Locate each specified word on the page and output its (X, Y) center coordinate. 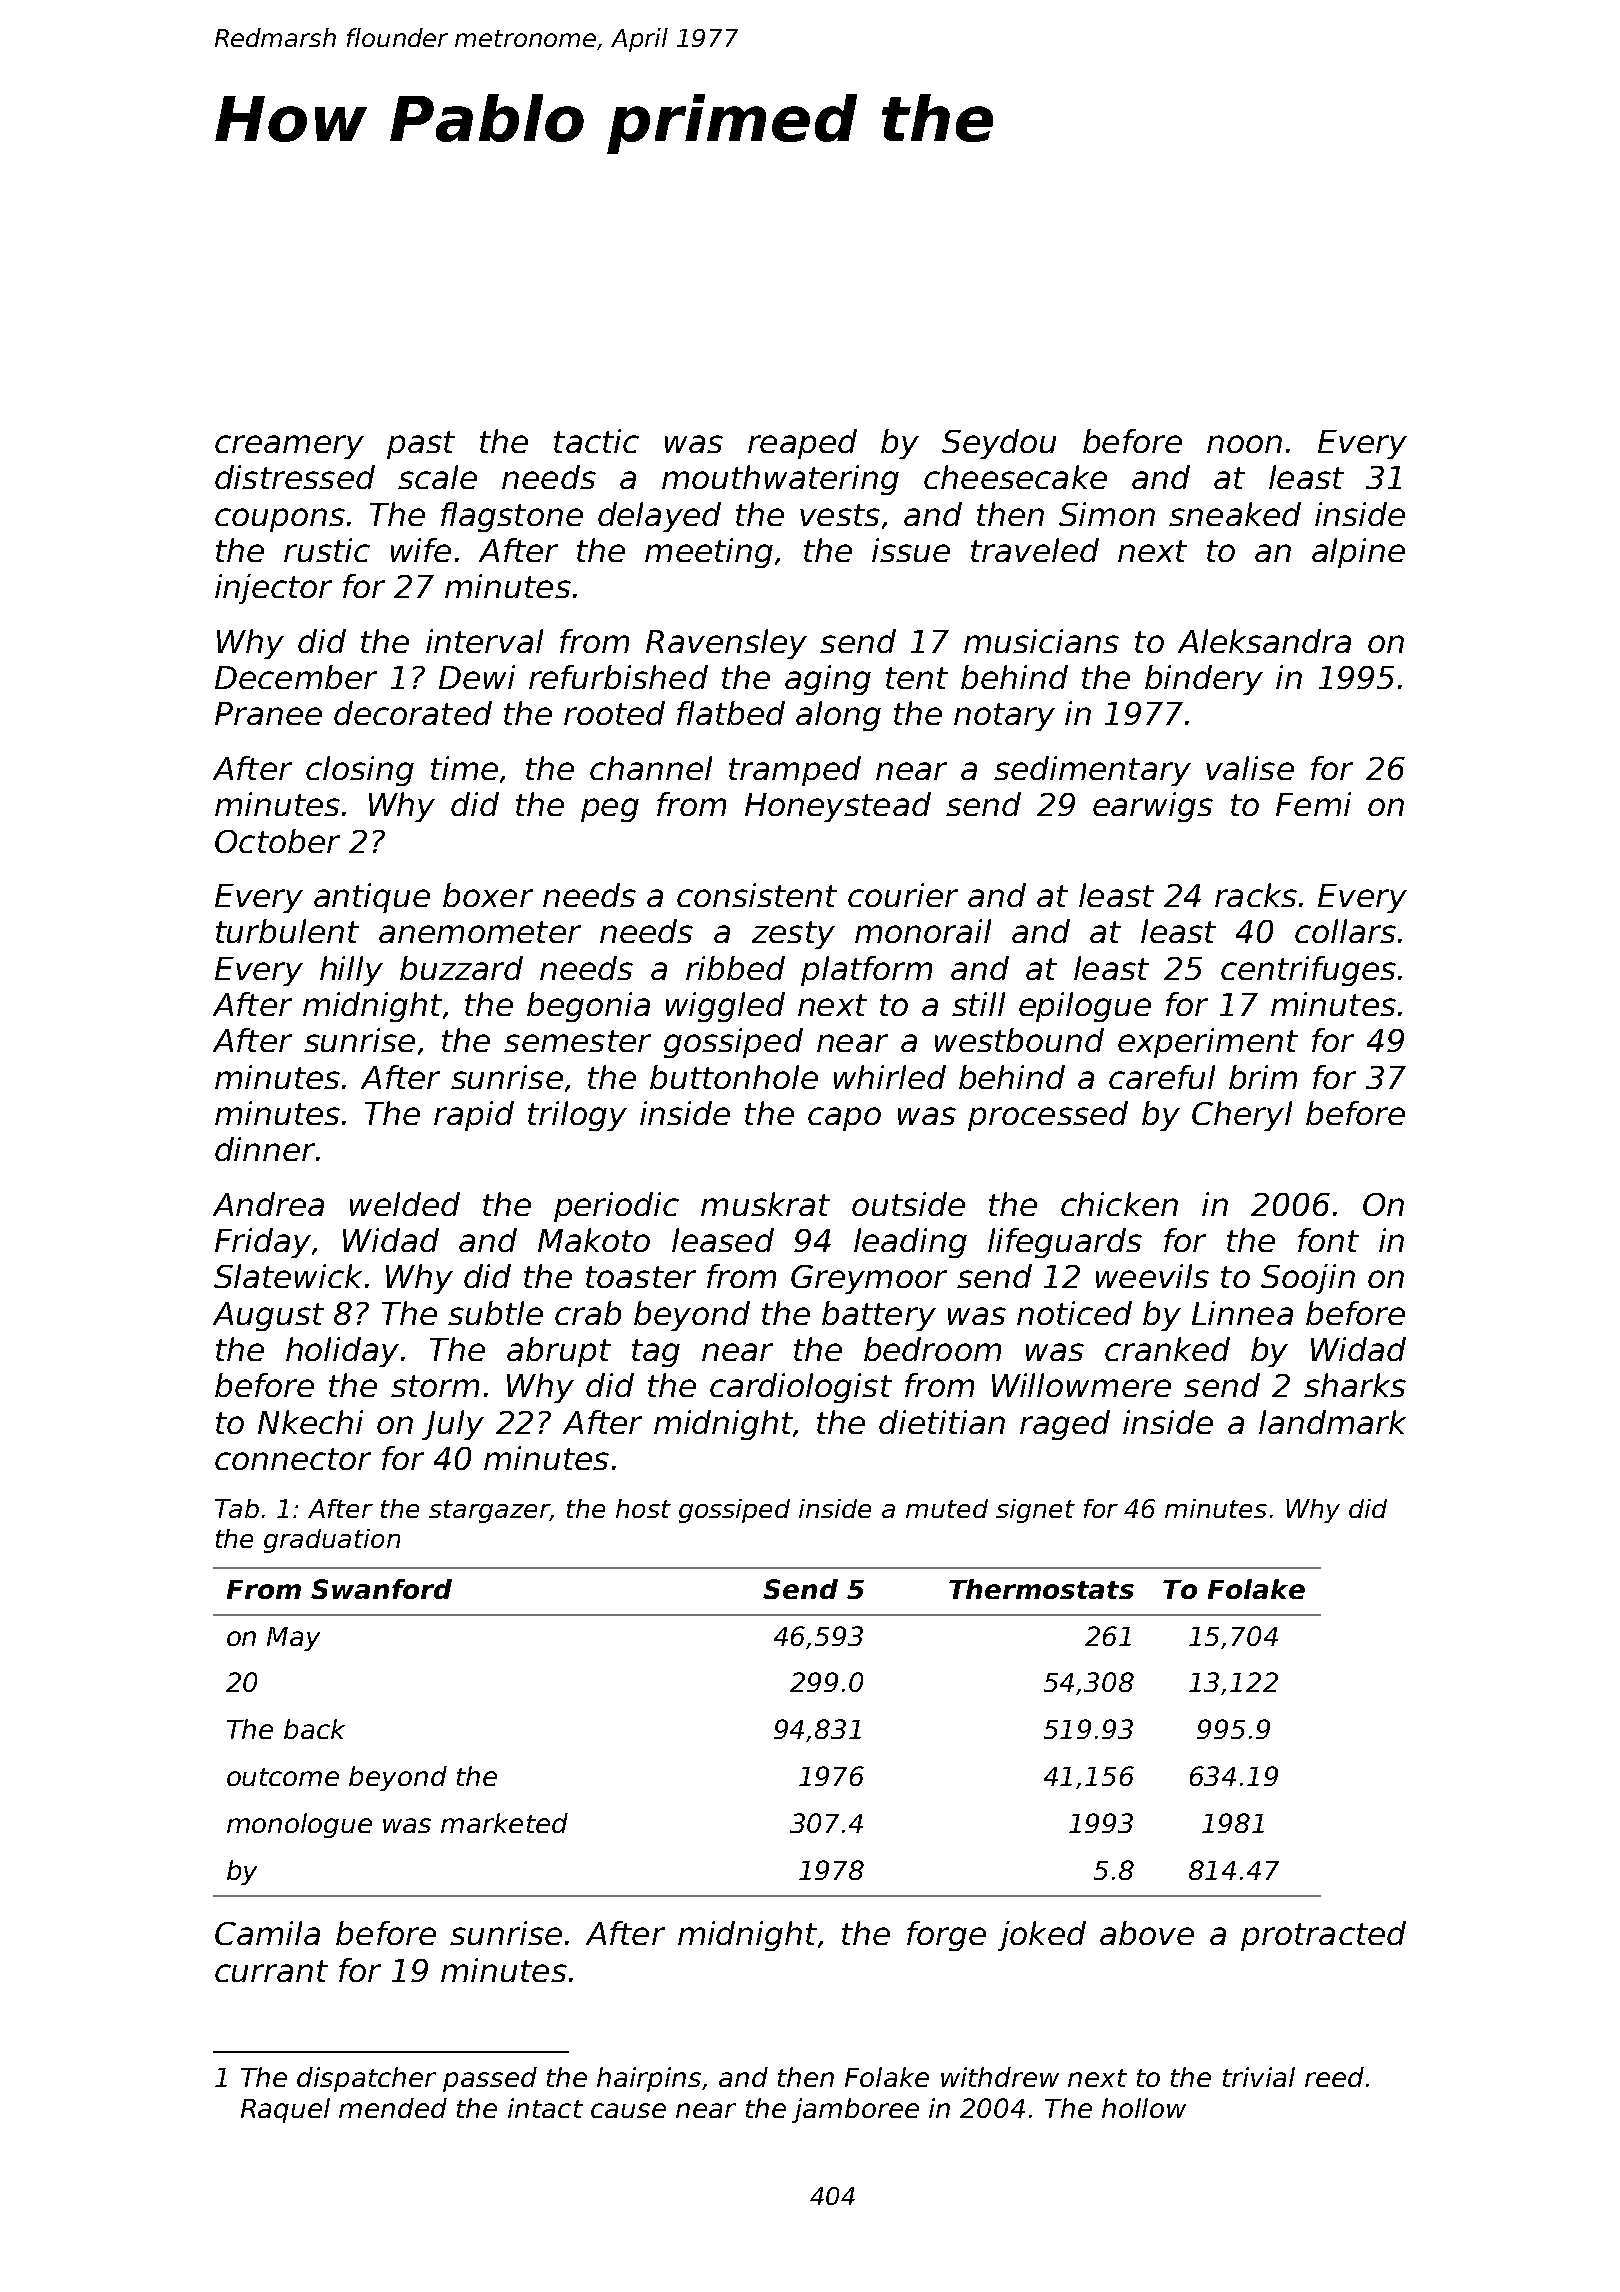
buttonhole (734, 1077)
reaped (802, 444)
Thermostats (1041, 1589)
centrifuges (1308, 971)
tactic (596, 441)
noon (1244, 444)
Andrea (268, 1204)
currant (271, 1971)
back (314, 1729)
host (643, 1508)
